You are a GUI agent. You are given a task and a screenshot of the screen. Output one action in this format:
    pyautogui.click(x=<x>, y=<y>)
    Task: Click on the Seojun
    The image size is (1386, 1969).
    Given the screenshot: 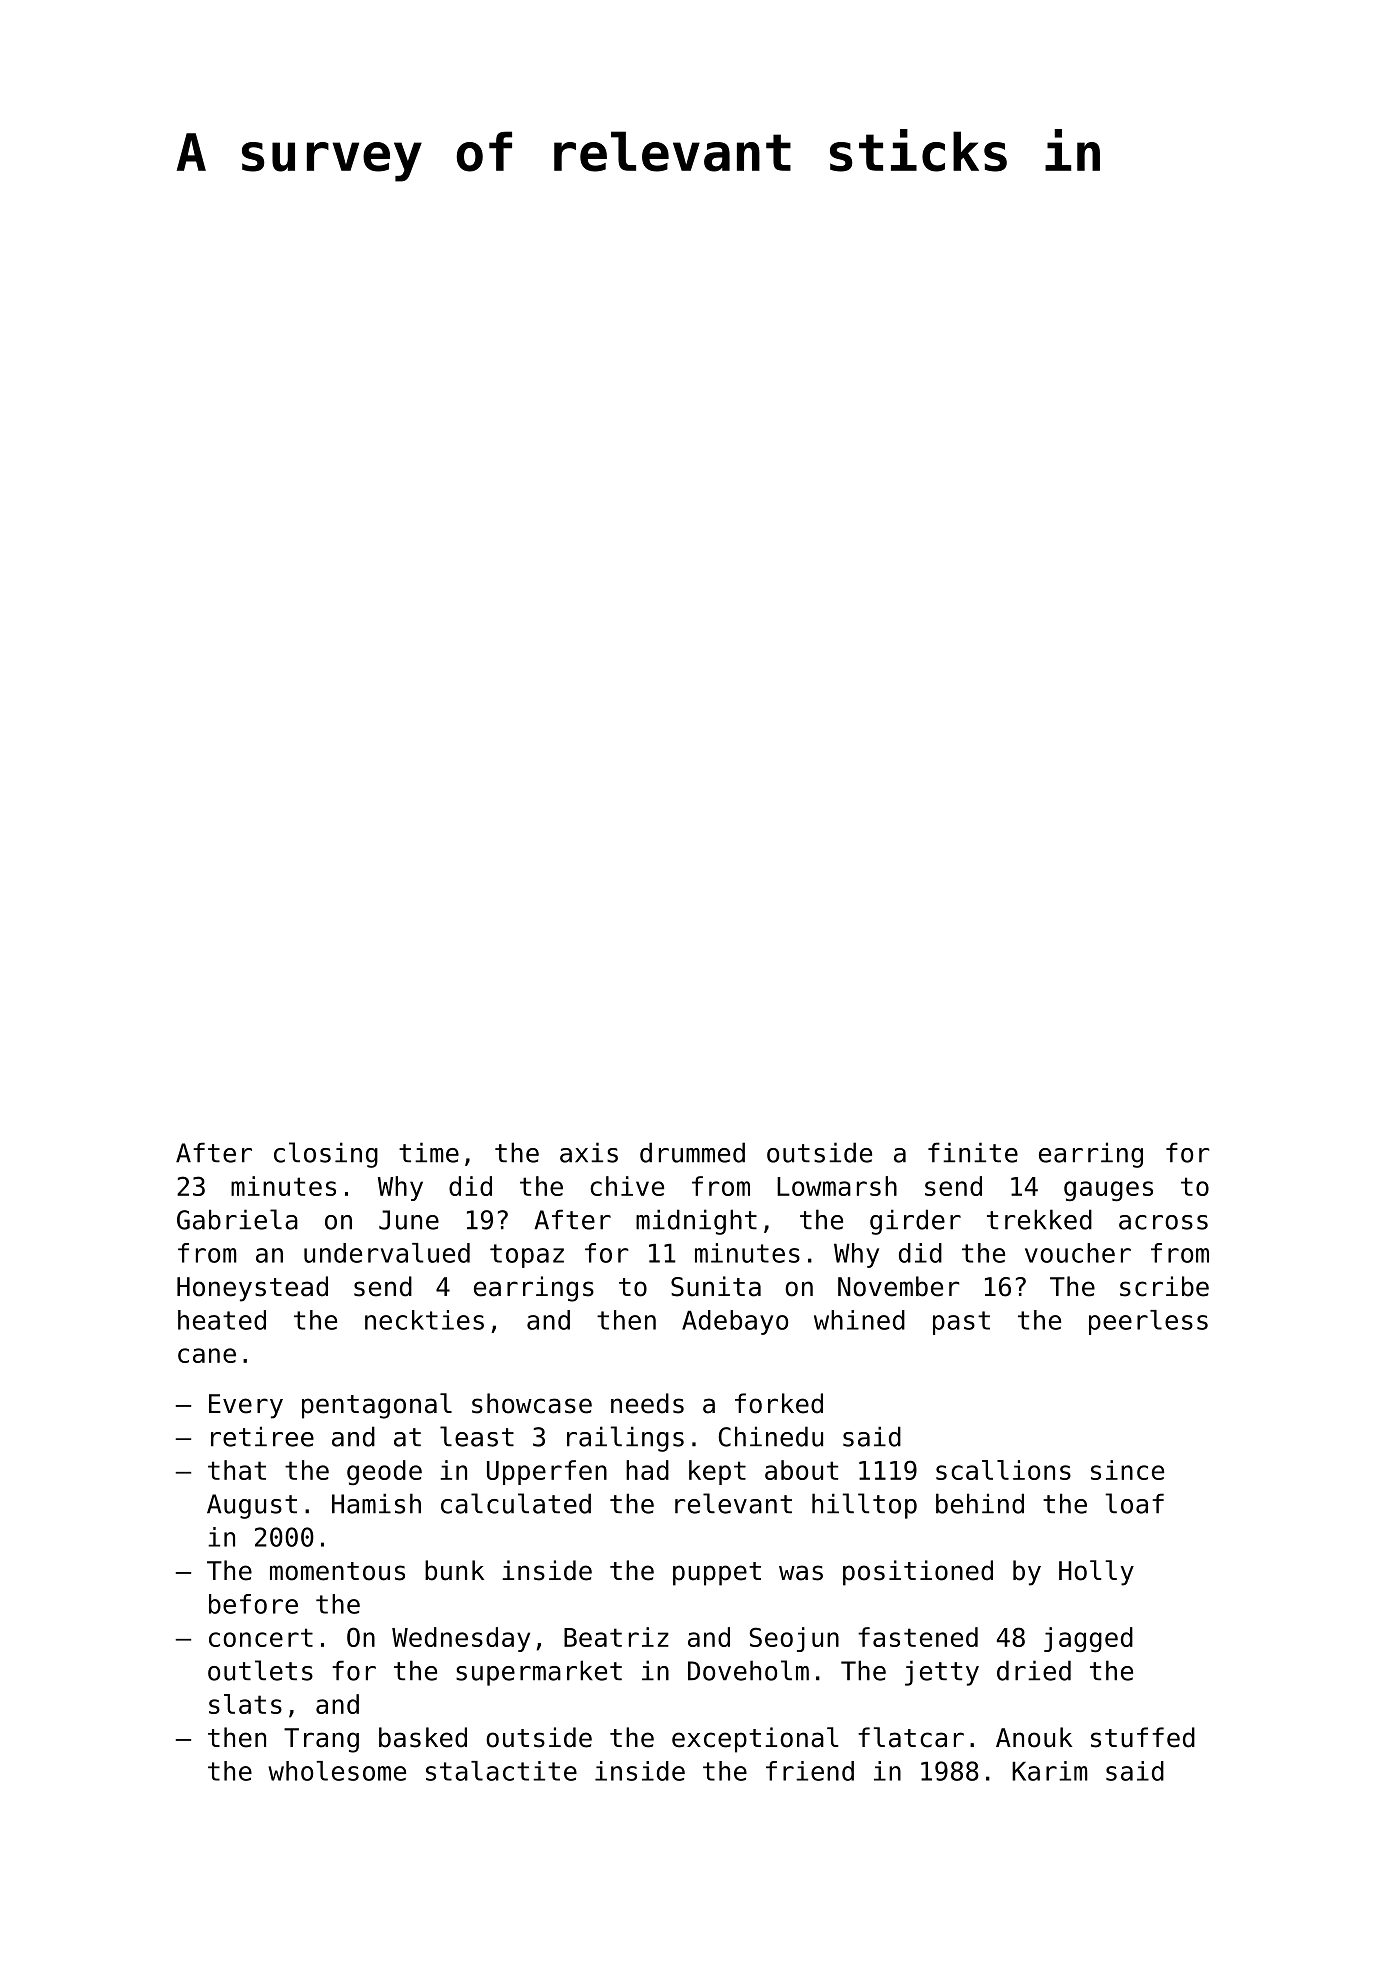 What is the action you would take?
    pyautogui.click(x=794, y=1639)
